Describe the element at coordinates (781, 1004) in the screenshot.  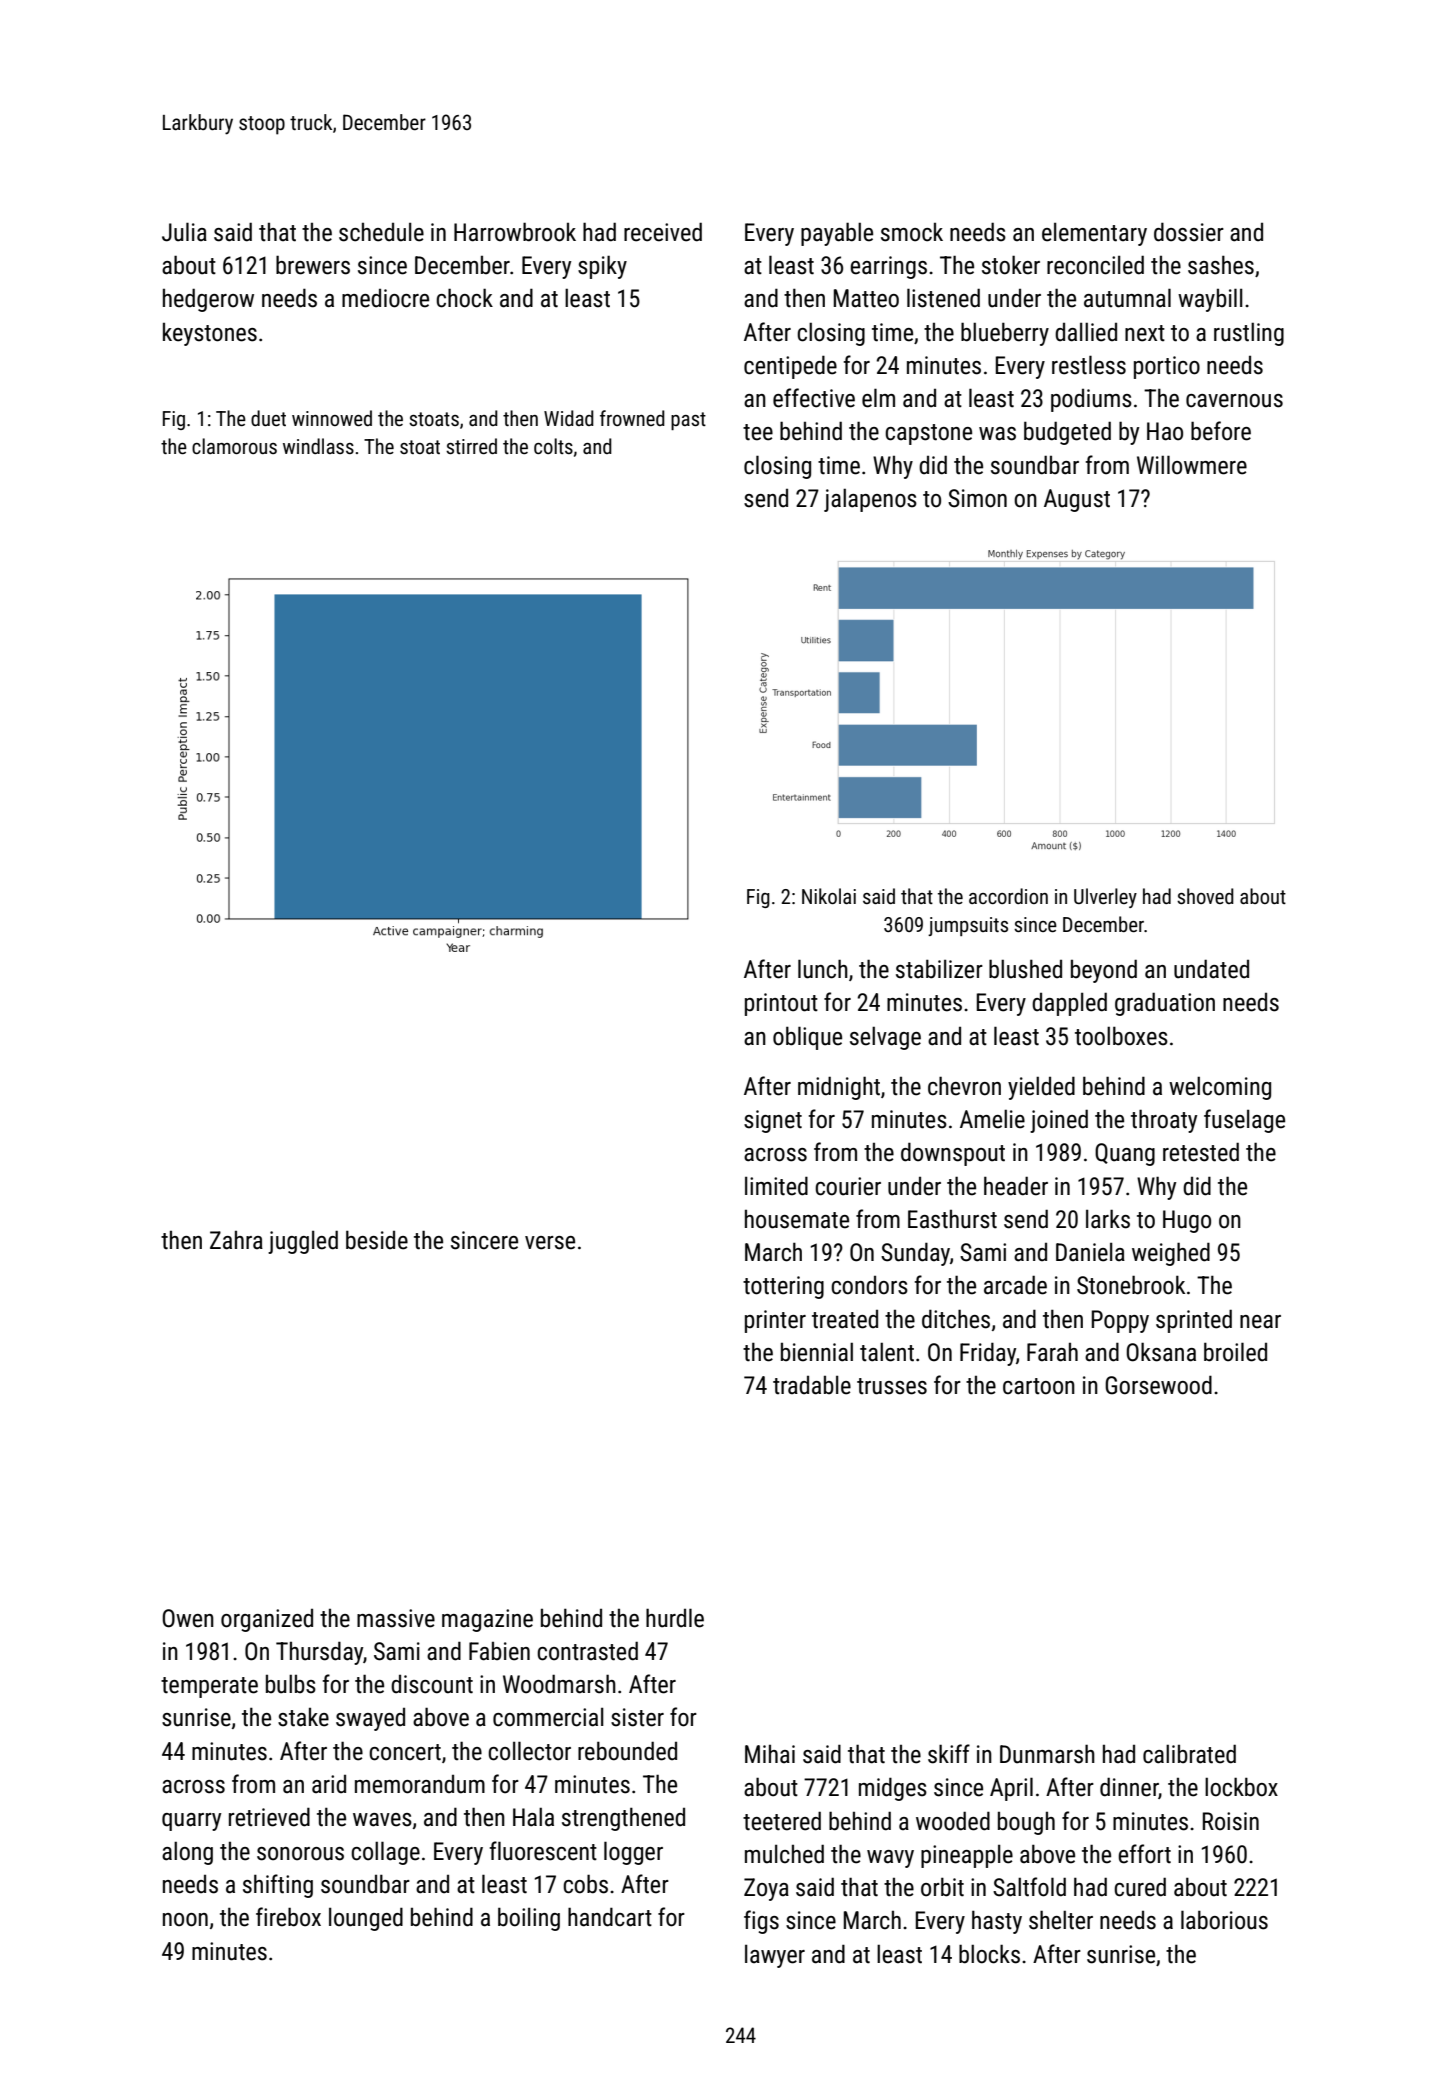
I see `printout` at that location.
